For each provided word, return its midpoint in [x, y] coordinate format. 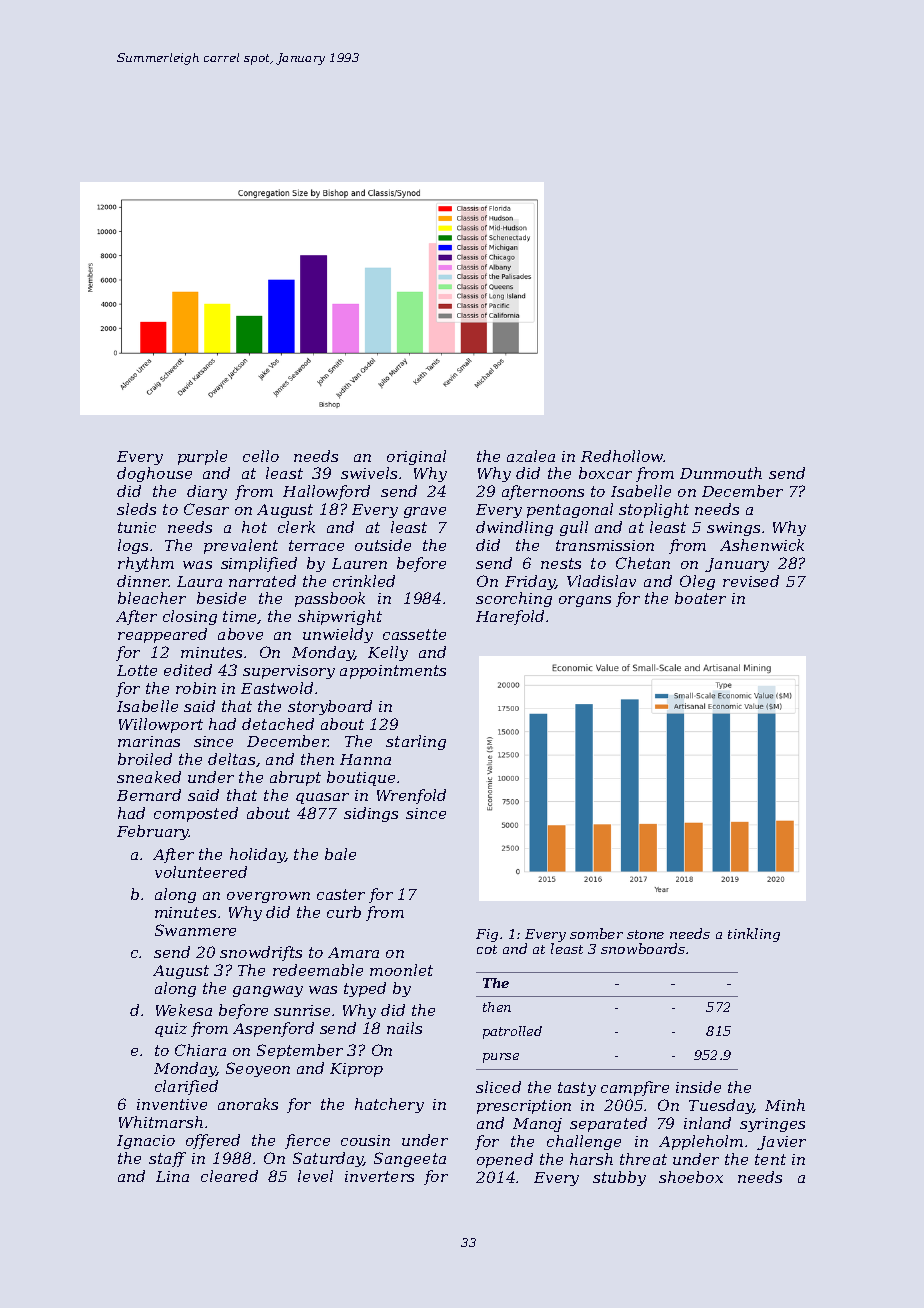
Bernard [149, 795]
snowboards [643, 948]
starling [416, 742]
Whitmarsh [161, 1122]
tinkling [754, 935]
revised [751, 581]
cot [487, 949]
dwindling [514, 528]
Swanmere [195, 930]
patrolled [512, 1032]
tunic [137, 527]
